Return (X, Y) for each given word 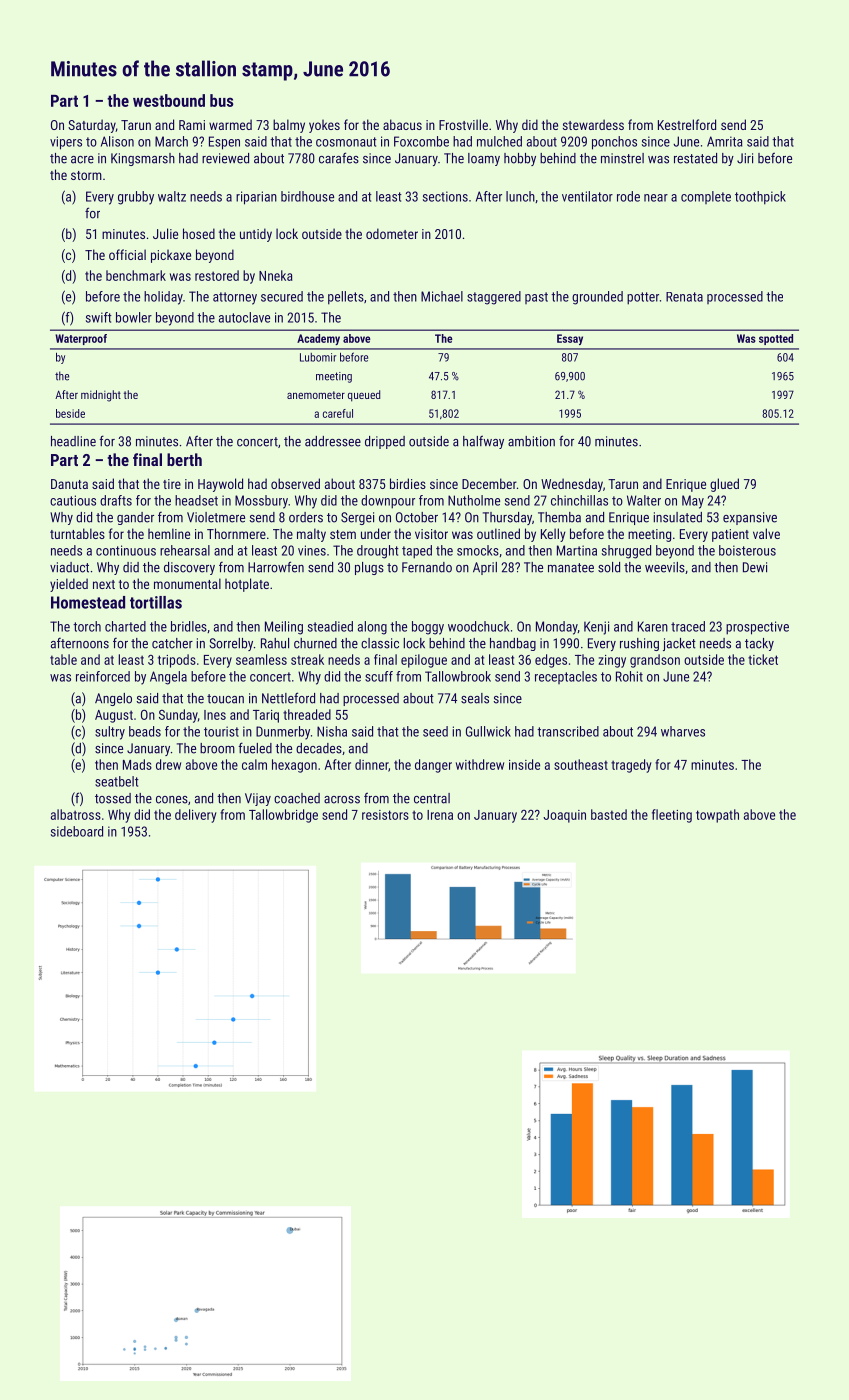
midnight (101, 396)
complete (706, 197)
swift (99, 317)
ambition (531, 441)
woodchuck (478, 626)
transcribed (568, 731)
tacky (759, 644)
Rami (192, 125)
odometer (392, 233)
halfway (483, 442)
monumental (187, 583)
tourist (221, 731)
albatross (76, 814)
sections (445, 196)
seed (435, 731)
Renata (684, 297)
